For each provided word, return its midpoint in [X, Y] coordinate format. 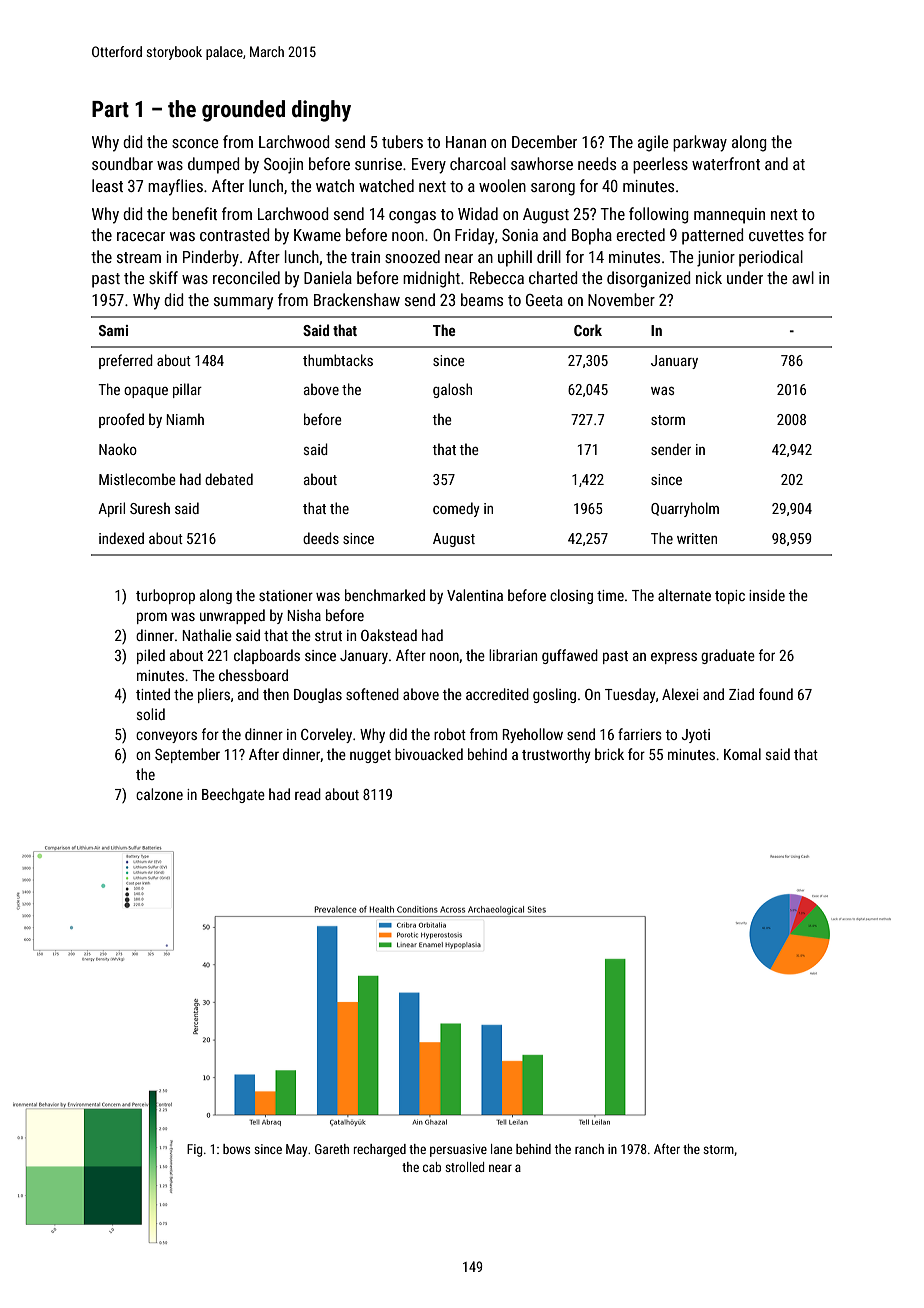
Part [110, 109]
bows [236, 1149]
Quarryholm [685, 509]
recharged [380, 1150]
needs [597, 163]
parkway [700, 143]
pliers [214, 695]
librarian [513, 655]
